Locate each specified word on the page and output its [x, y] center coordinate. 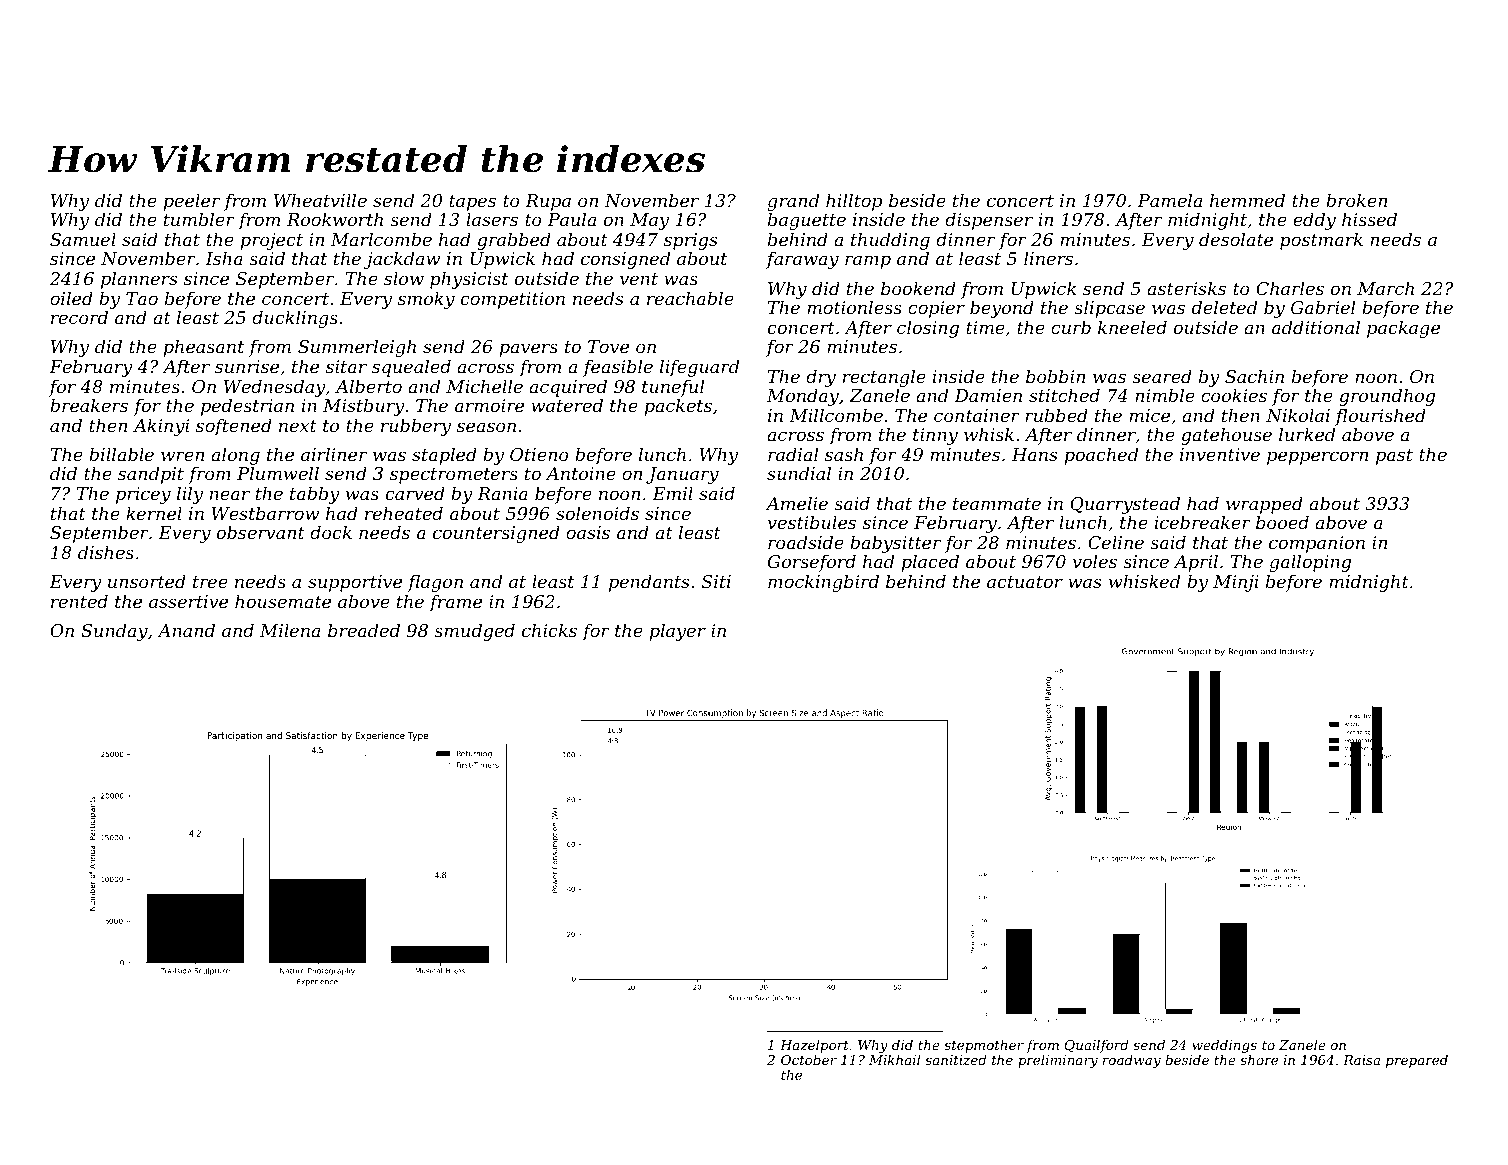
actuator [1025, 582]
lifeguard [699, 368]
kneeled [1132, 327]
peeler [191, 202]
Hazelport [814, 1046]
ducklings [295, 319]
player [677, 632]
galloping [1310, 563]
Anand [186, 630]
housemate [283, 601]
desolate [1236, 239]
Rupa [548, 202]
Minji [1236, 583]
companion [1317, 544]
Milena [290, 630]
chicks [549, 630]
